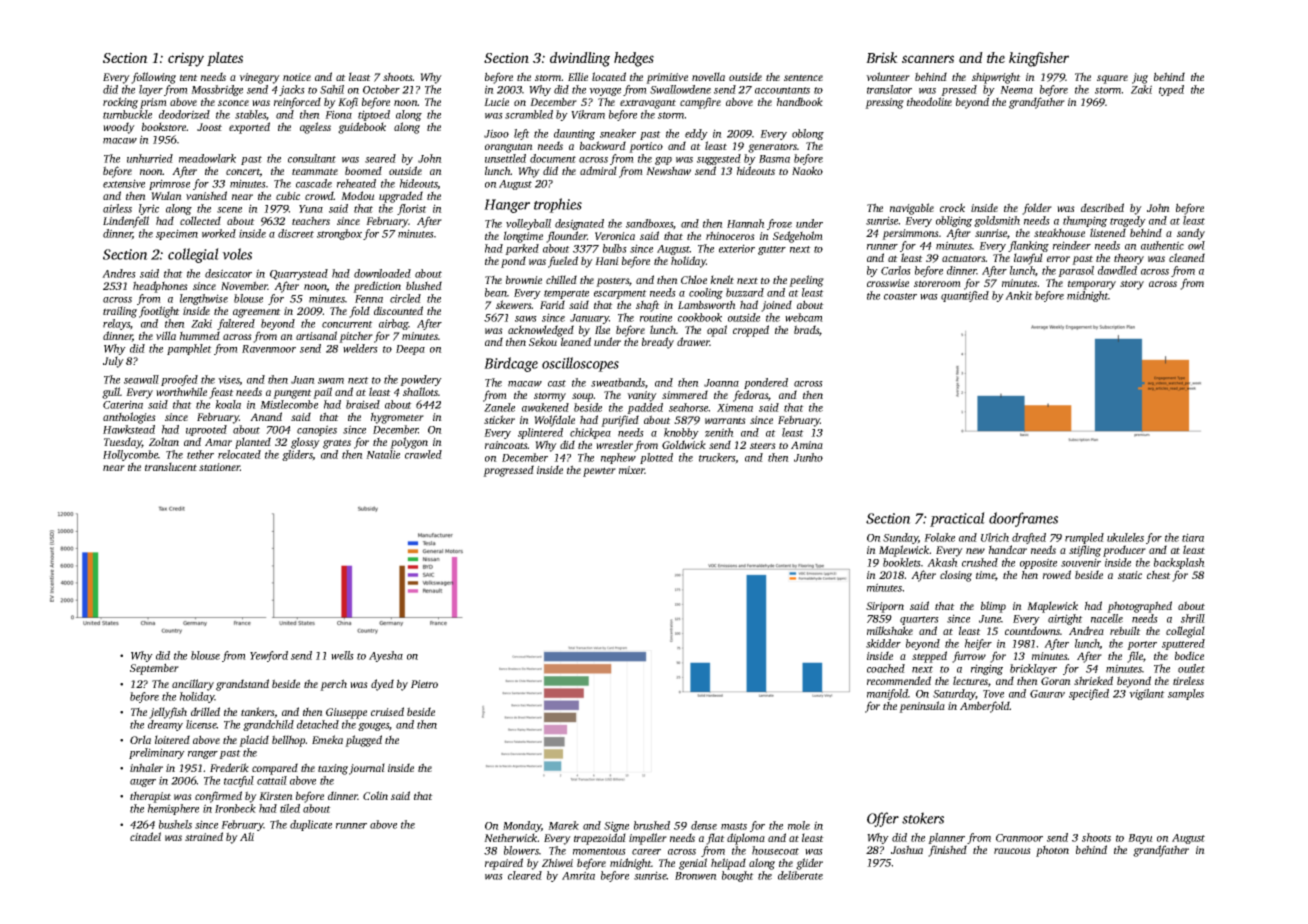  I want to click on tiara, so click(1193, 537).
